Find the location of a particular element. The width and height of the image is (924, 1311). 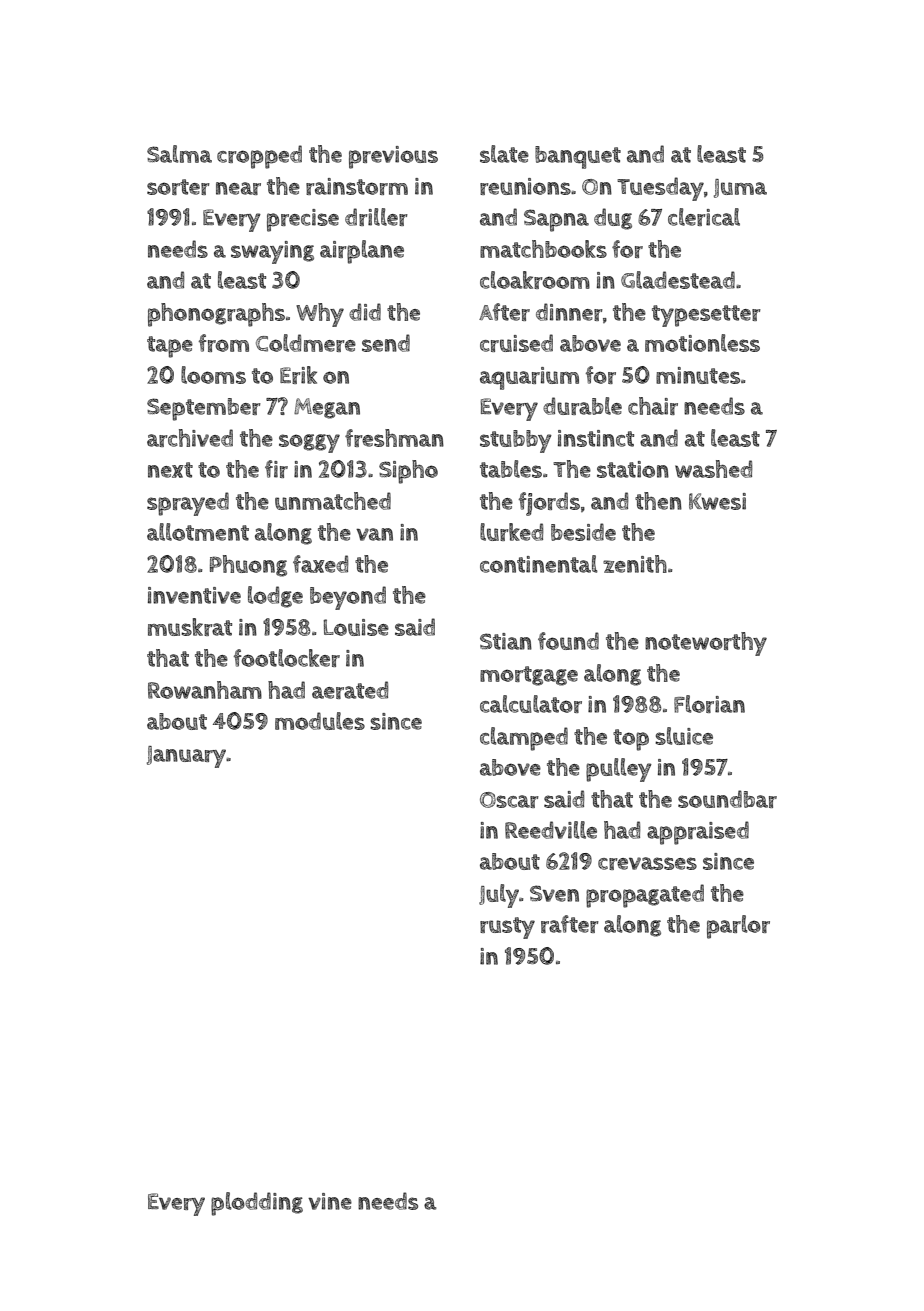

minutes is located at coordinates (698, 375).
